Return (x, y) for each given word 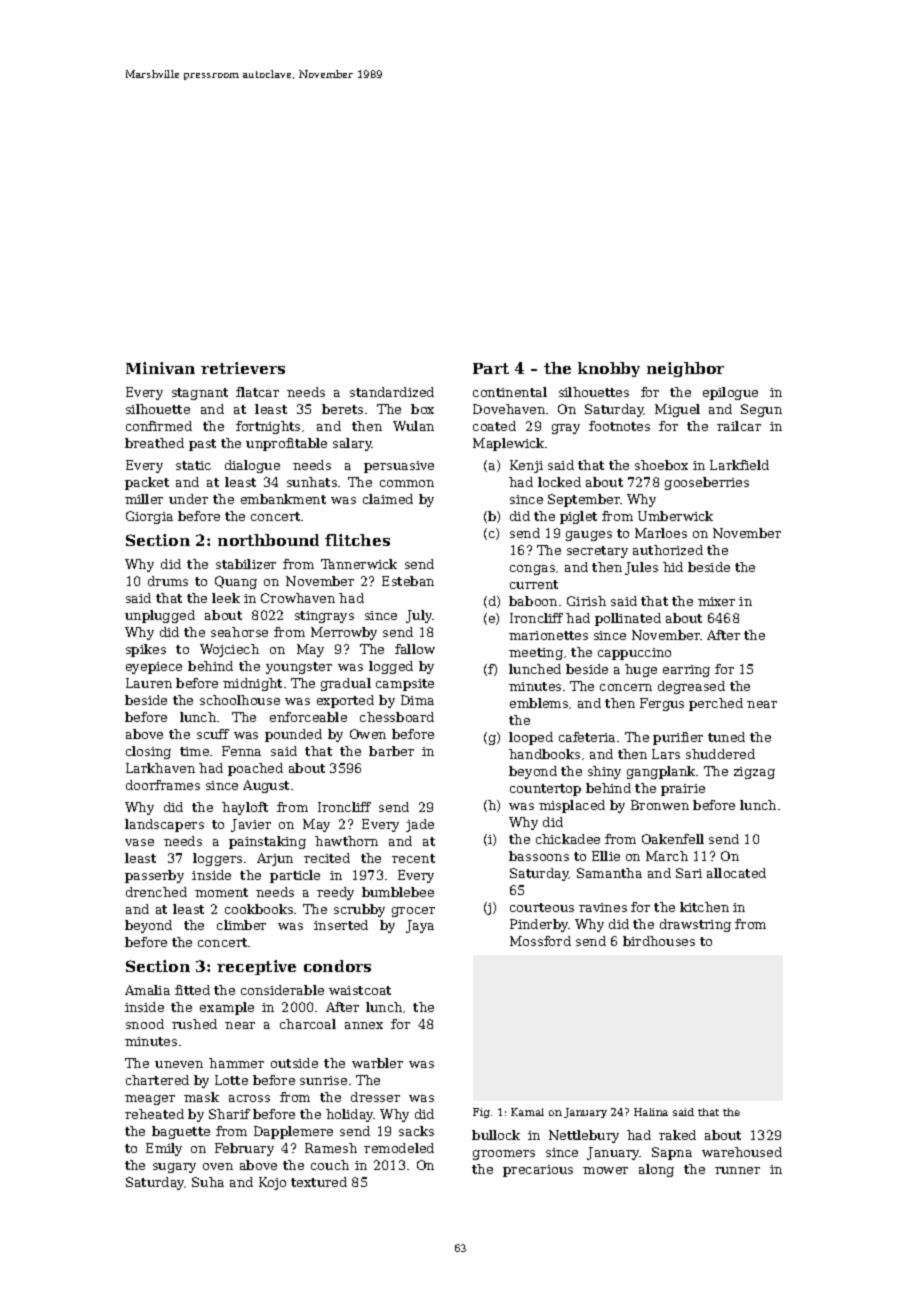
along (656, 1170)
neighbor (685, 369)
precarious (538, 1171)
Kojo (272, 1183)
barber (391, 751)
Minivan (160, 368)
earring (686, 671)
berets (342, 409)
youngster (299, 668)
